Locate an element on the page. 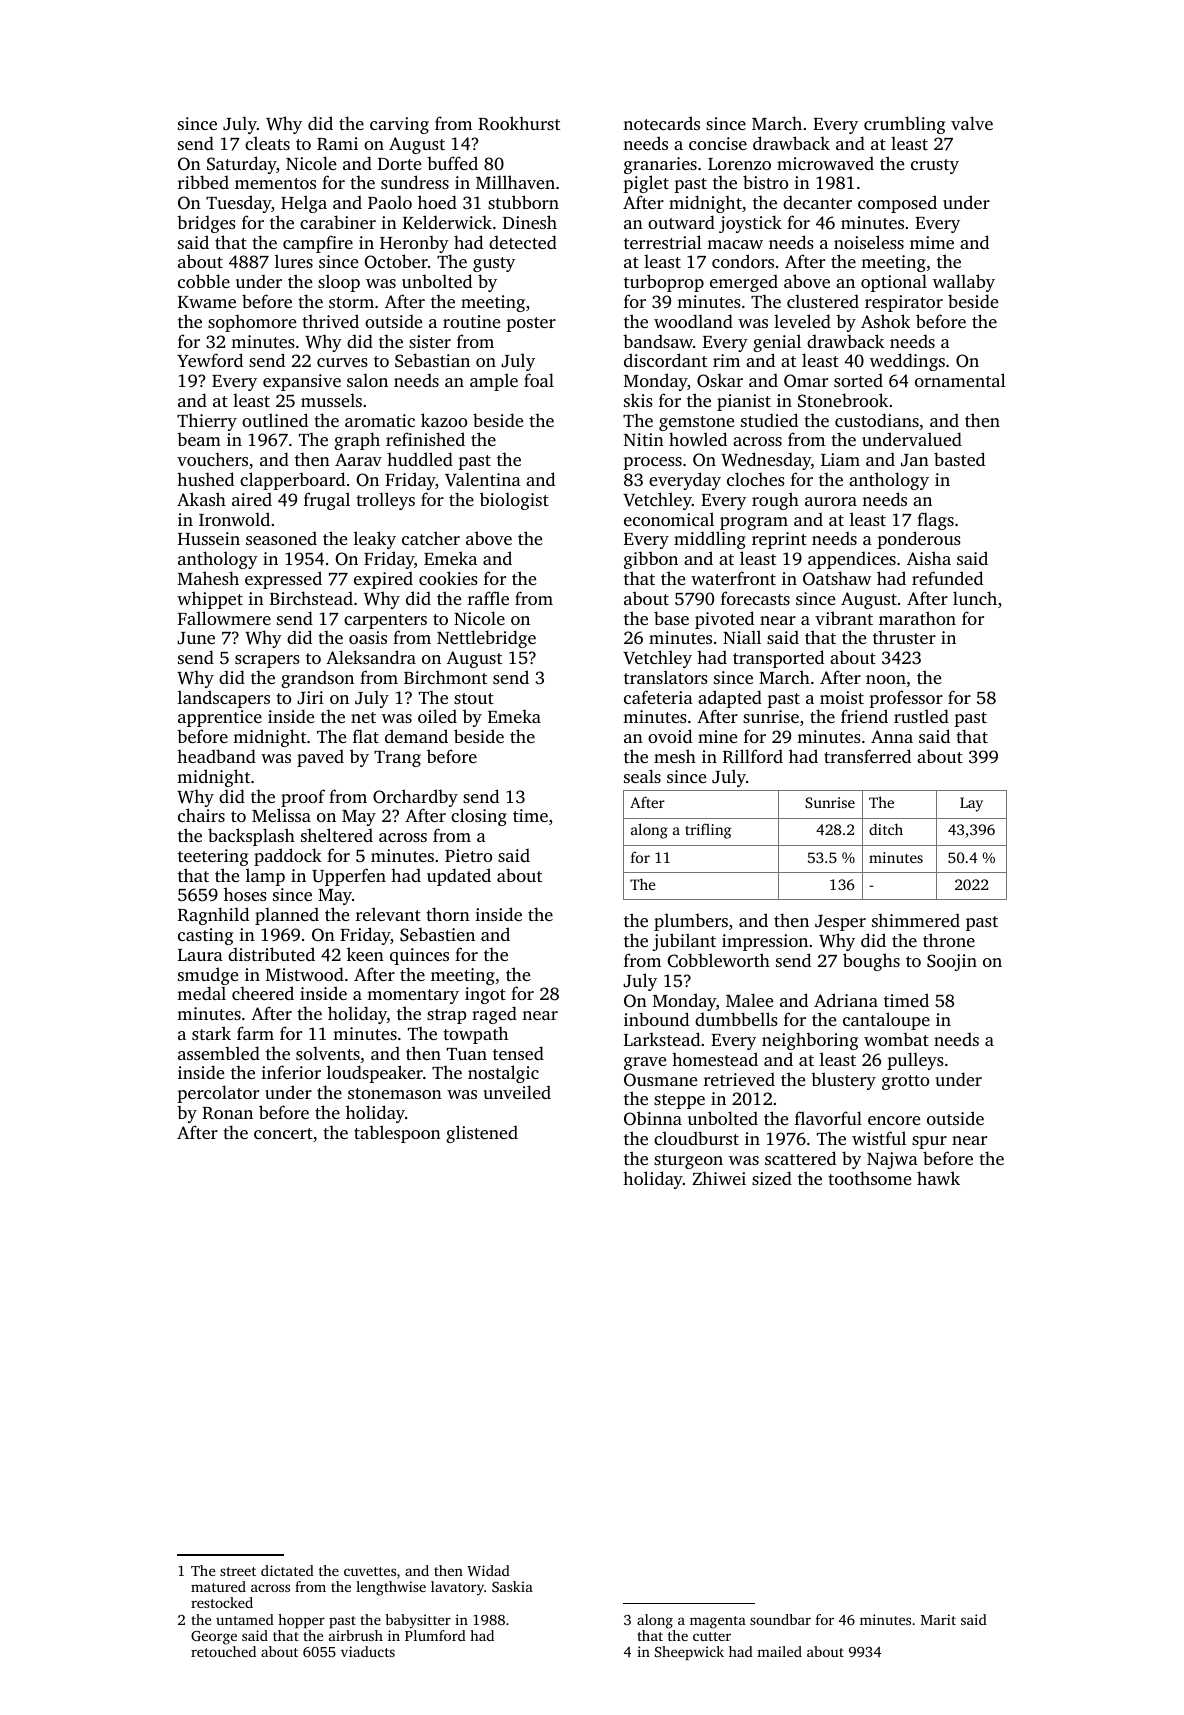 Image resolution: width=1184 pixels, height=1715 pixels. tablespoon is located at coordinates (397, 1134).
